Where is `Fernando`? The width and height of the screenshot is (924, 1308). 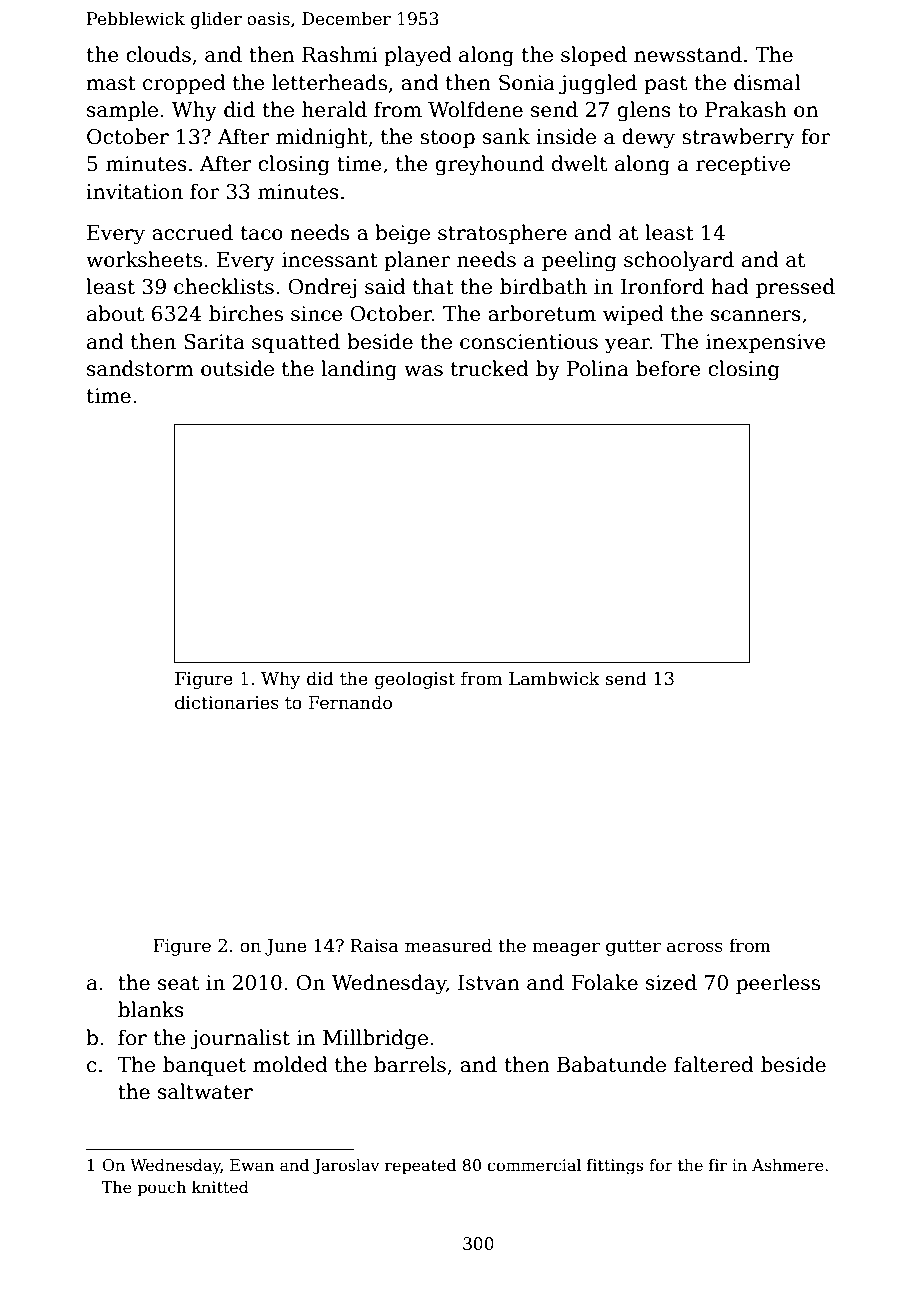 Fernando is located at coordinates (350, 702).
